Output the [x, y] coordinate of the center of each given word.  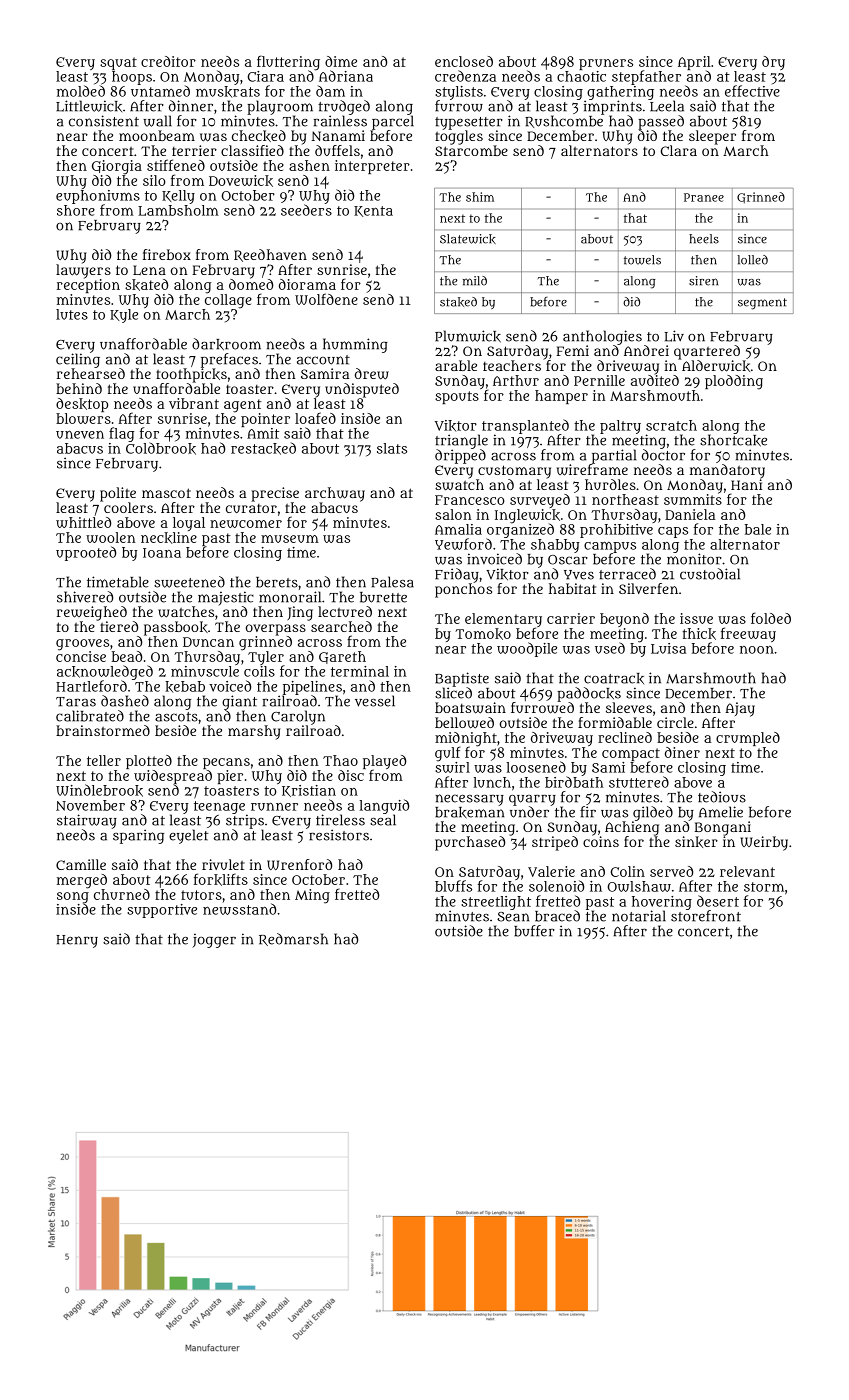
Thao [340, 760]
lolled [752, 260]
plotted [149, 762]
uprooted [86, 553]
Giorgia [117, 167]
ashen [309, 165]
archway [335, 494]
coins [601, 841]
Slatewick [468, 239]
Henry [77, 941]
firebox [167, 254]
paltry [620, 427]
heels [704, 239]
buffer [534, 931]
